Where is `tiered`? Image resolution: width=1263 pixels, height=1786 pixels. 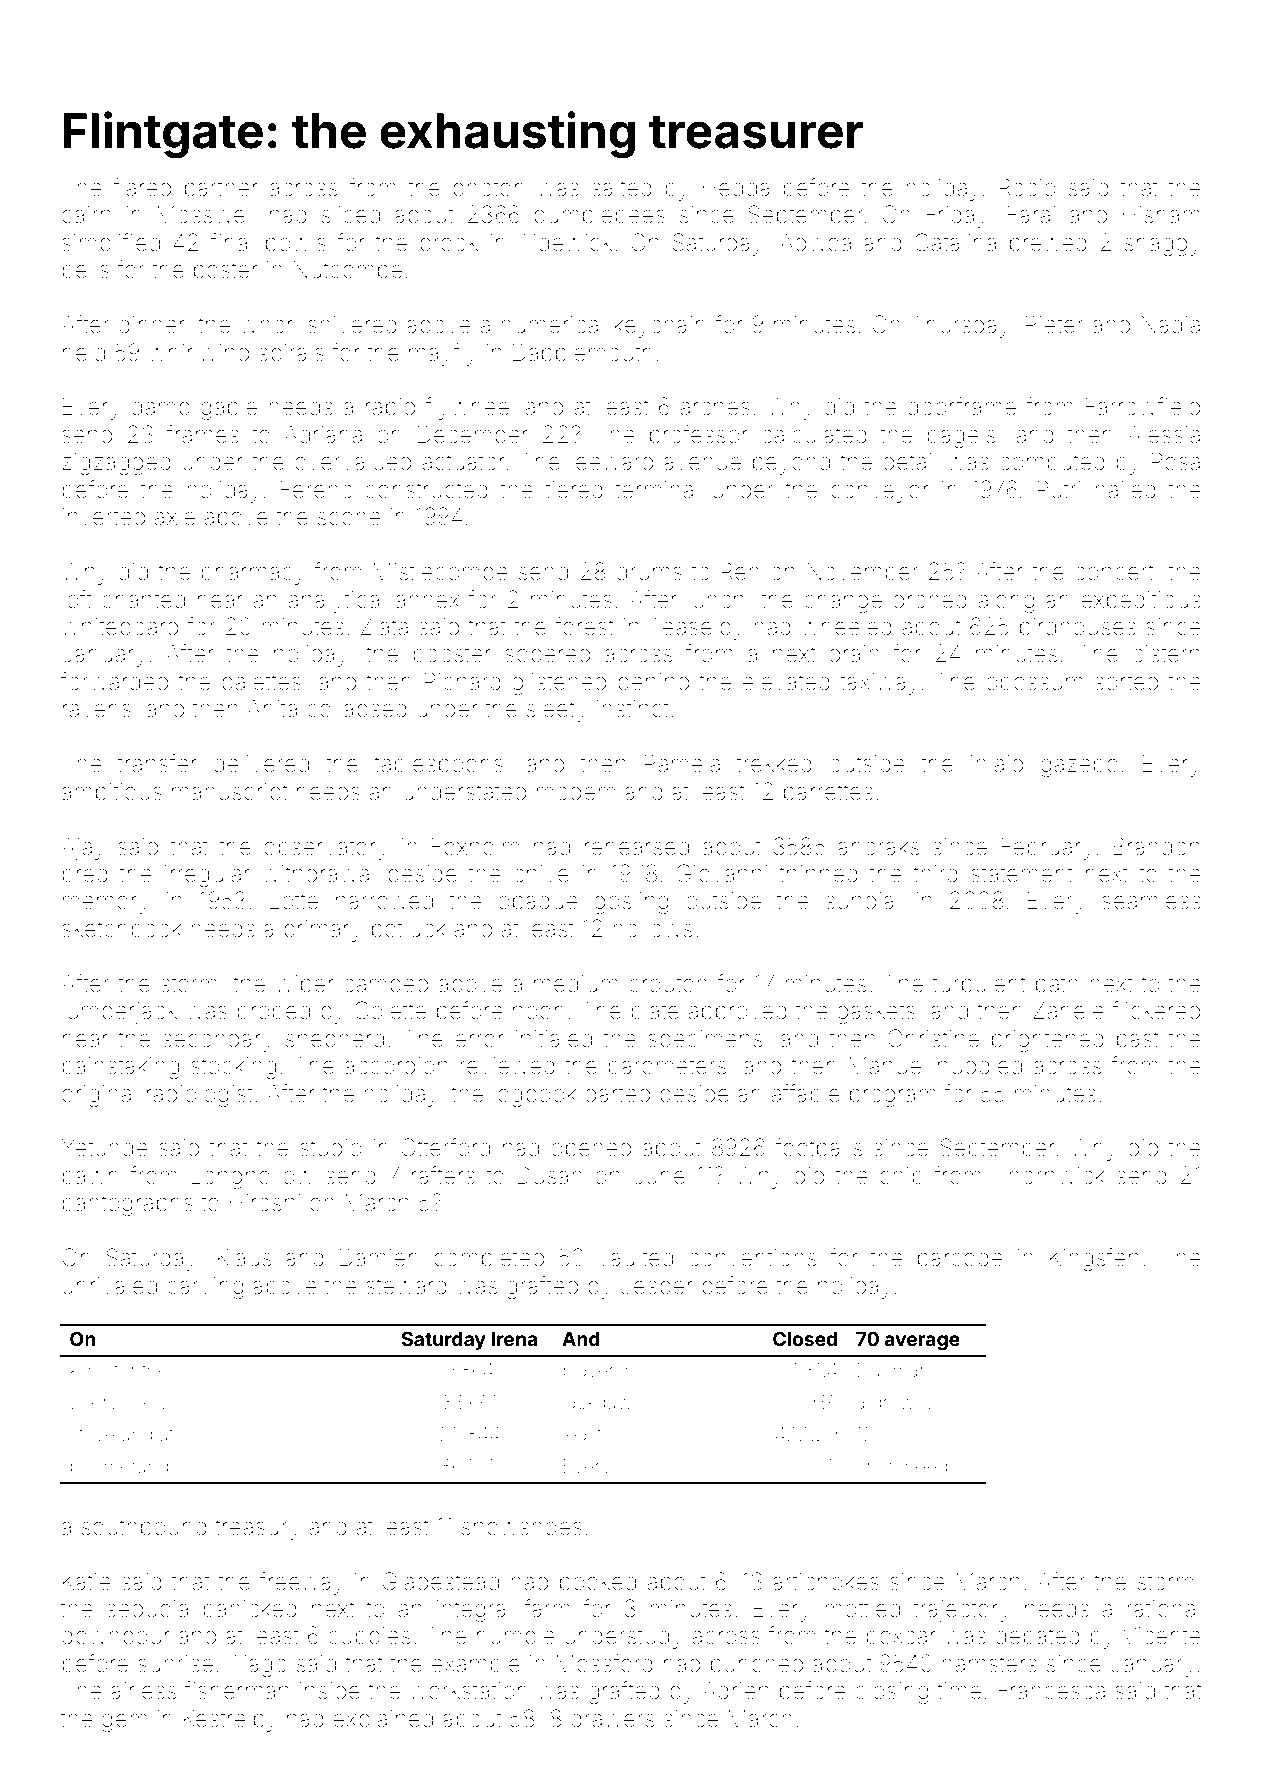
tiered is located at coordinates (574, 490).
